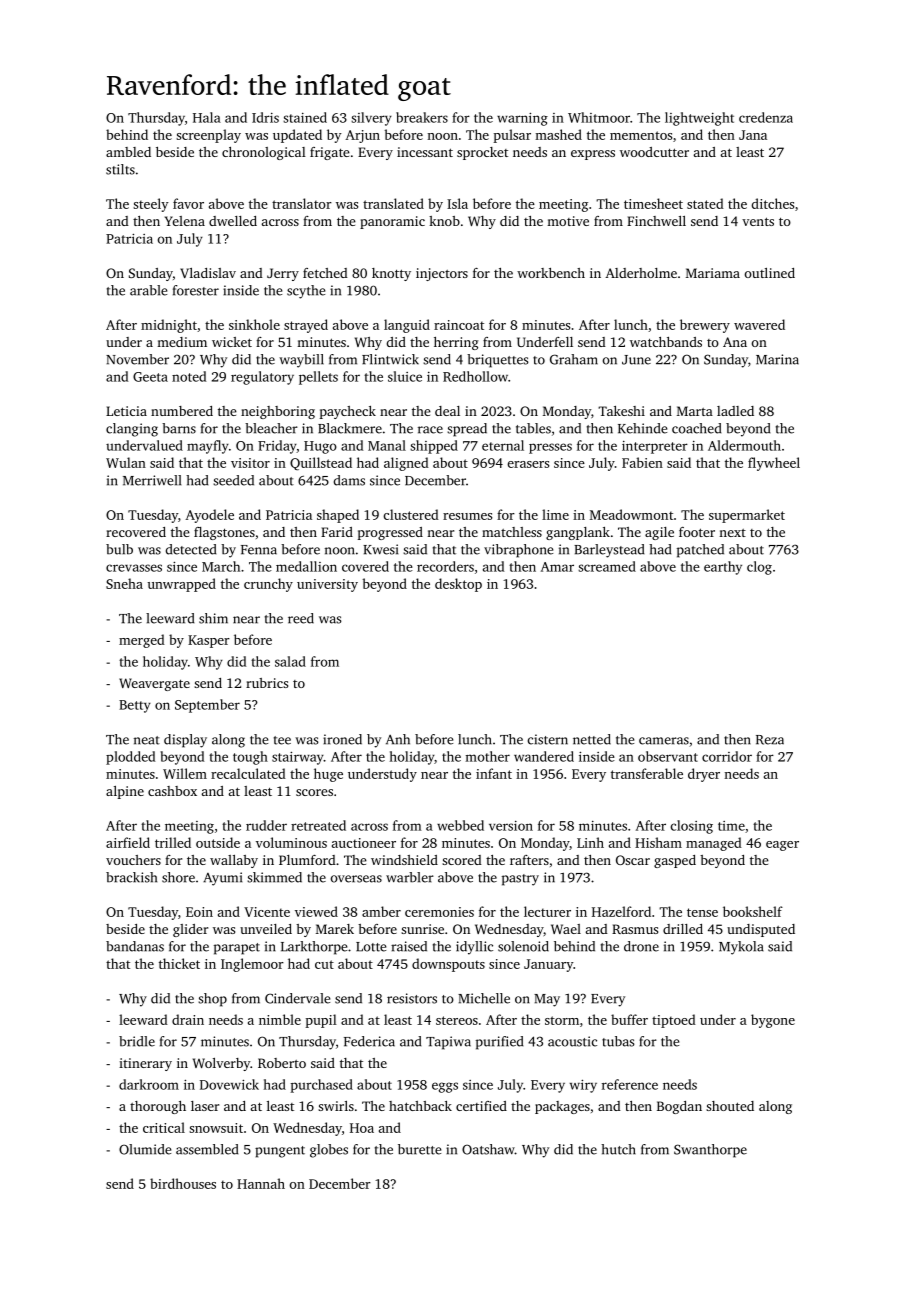 Image resolution: width=908 pixels, height=1316 pixels. Describe the element at coordinates (592, 739) in the screenshot. I see `netted` at that location.
